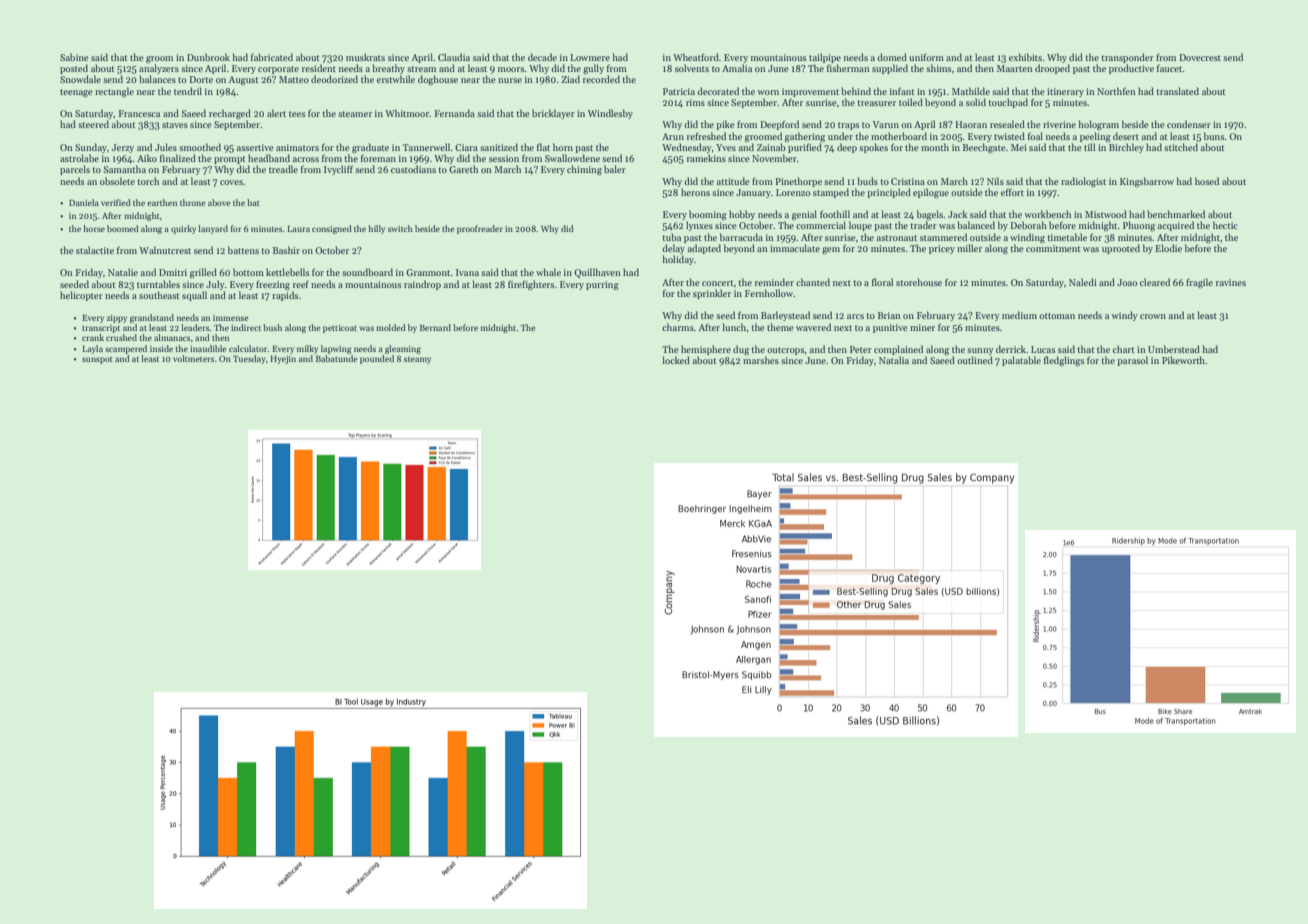  I want to click on locked, so click(676, 360).
